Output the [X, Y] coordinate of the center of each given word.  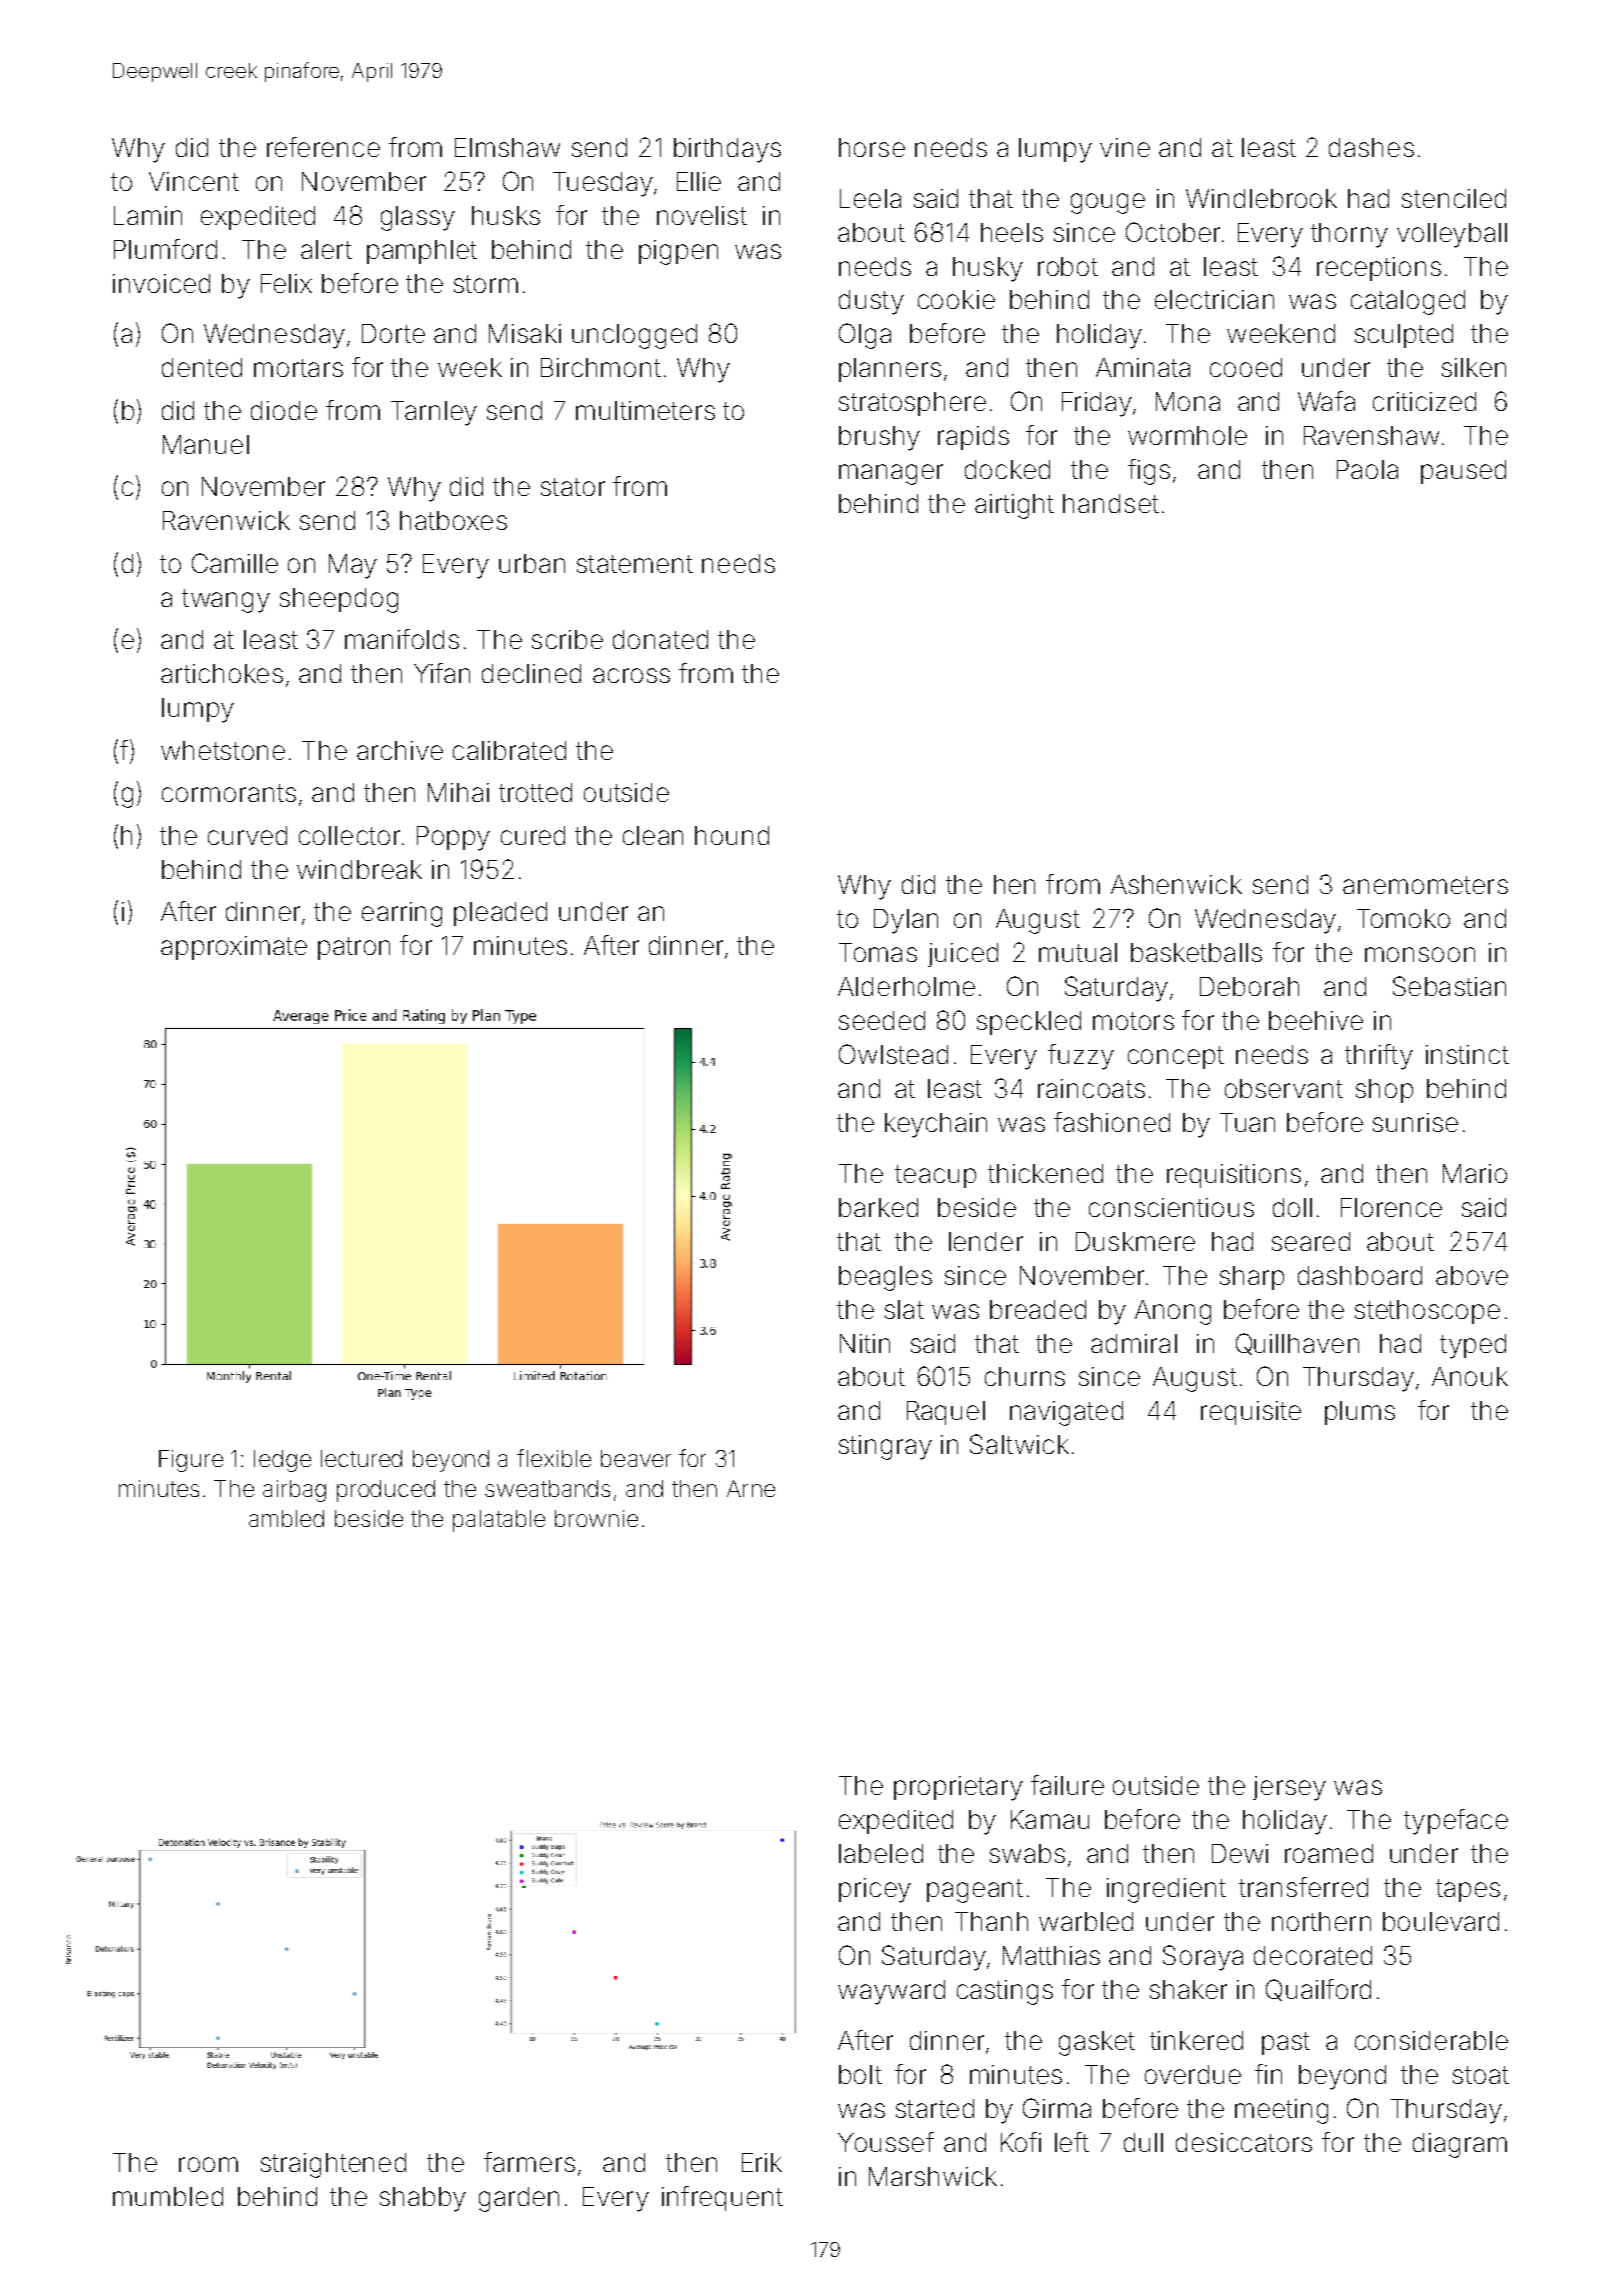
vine [1125, 147]
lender [986, 1241]
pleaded [500, 914]
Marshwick [933, 2176]
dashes [1371, 147]
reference [323, 147]
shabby [423, 2199]
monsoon [1420, 954]
